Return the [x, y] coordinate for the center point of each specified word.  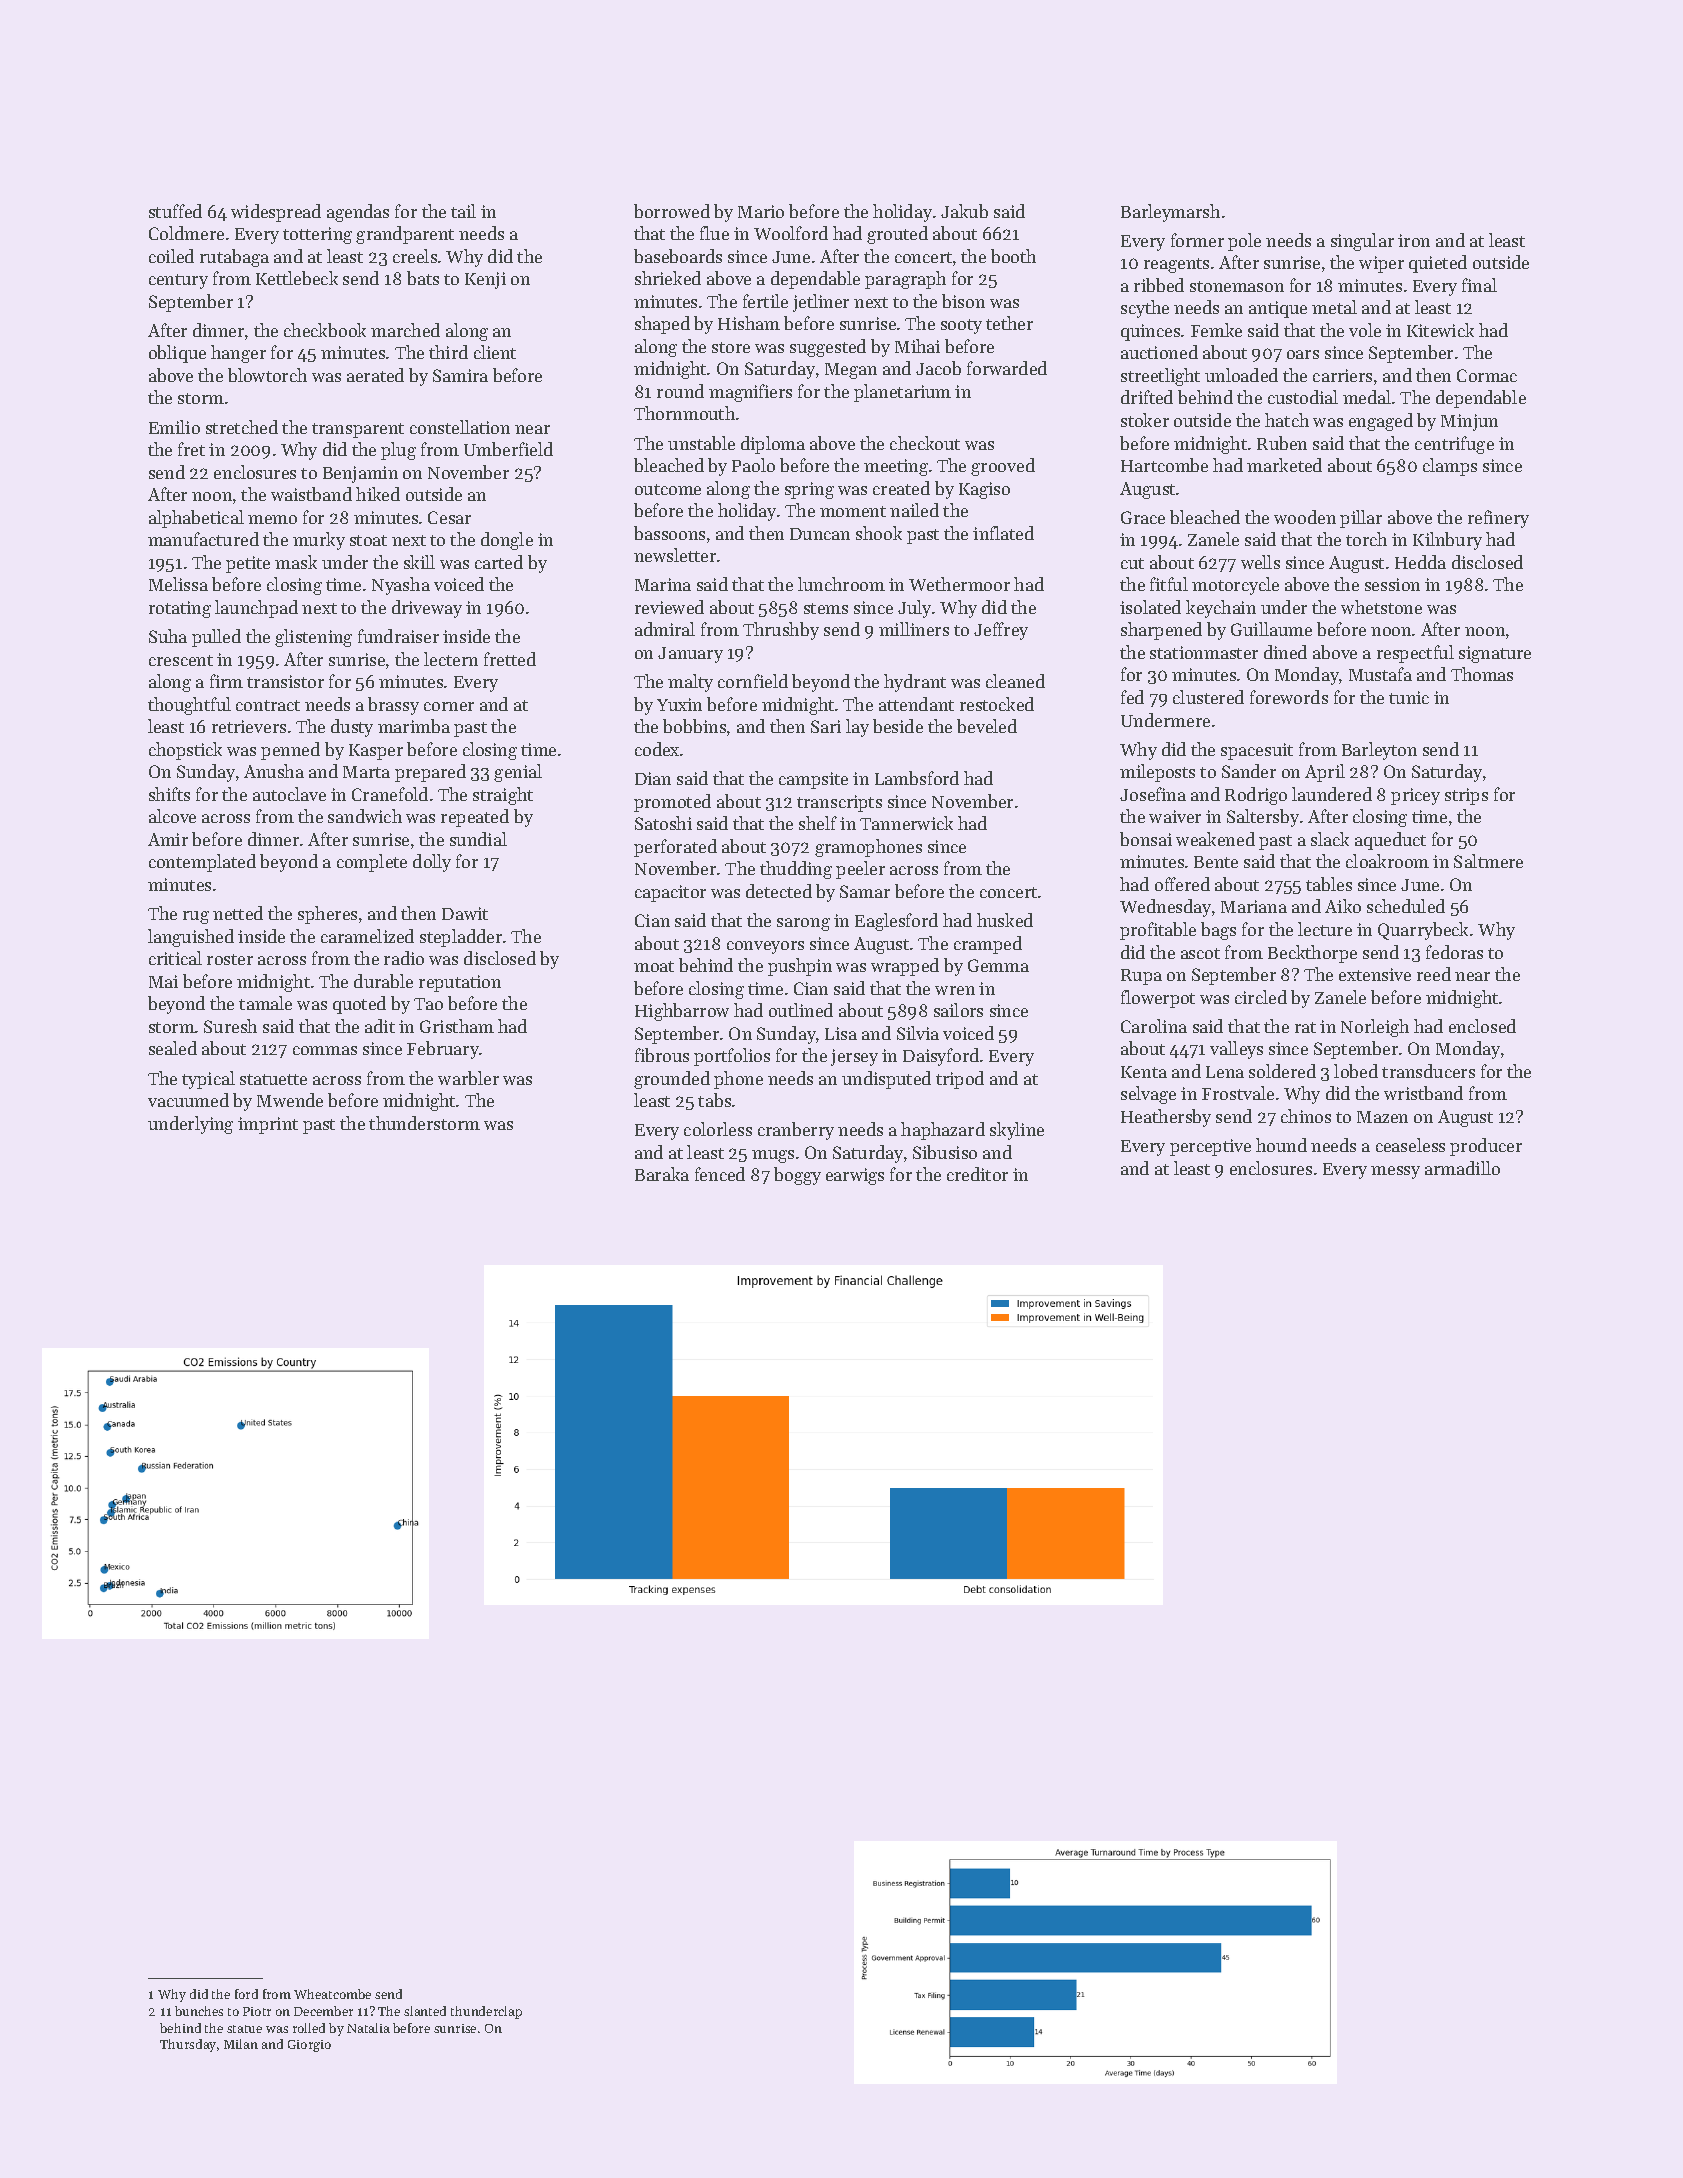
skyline [1017, 1131]
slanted [425, 2011]
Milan [241, 2044]
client [495, 352]
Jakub [964, 211]
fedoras [1454, 952]
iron [1414, 240]
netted [238, 913]
